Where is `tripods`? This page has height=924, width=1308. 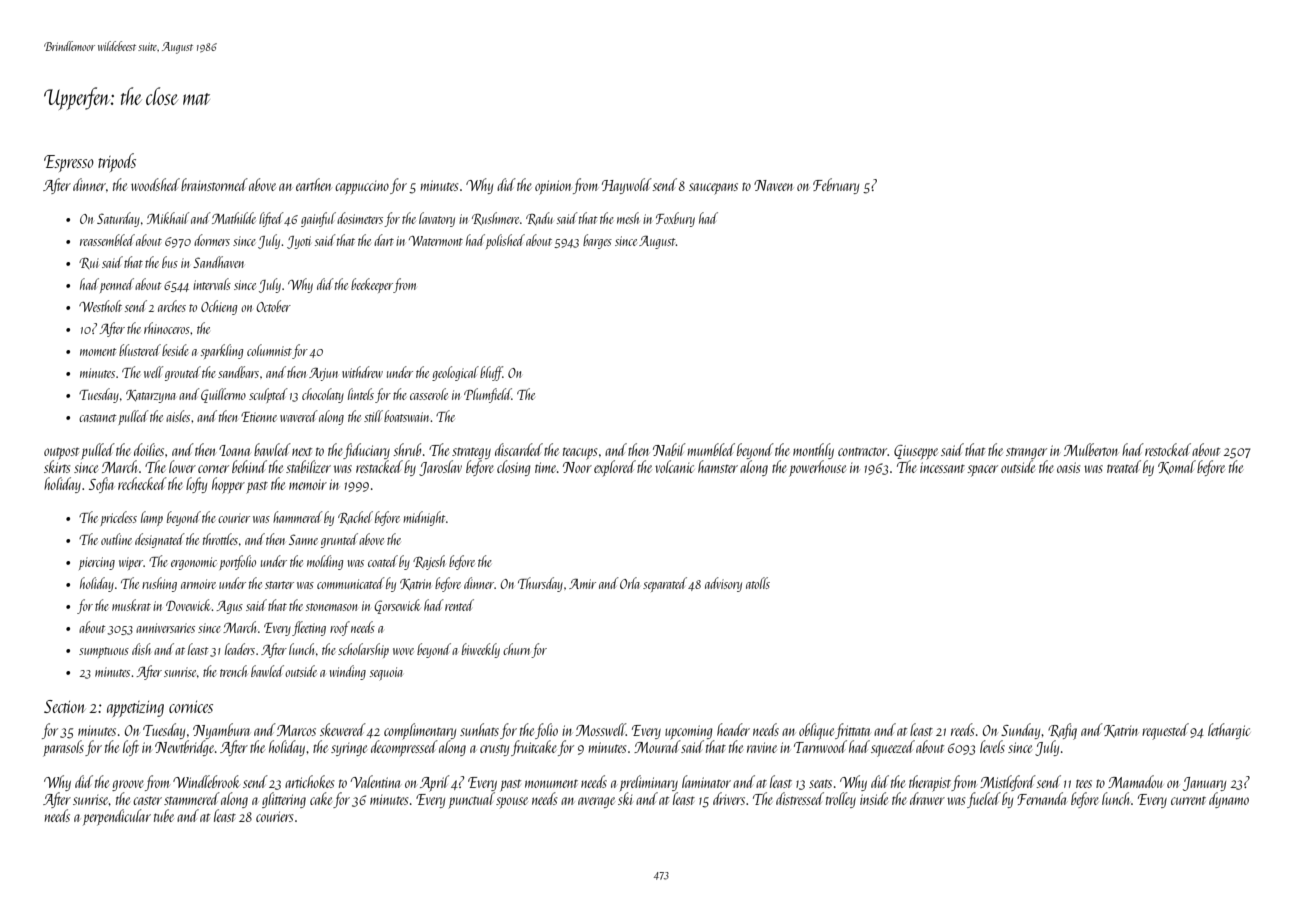
tripods is located at coordinates (117, 162).
